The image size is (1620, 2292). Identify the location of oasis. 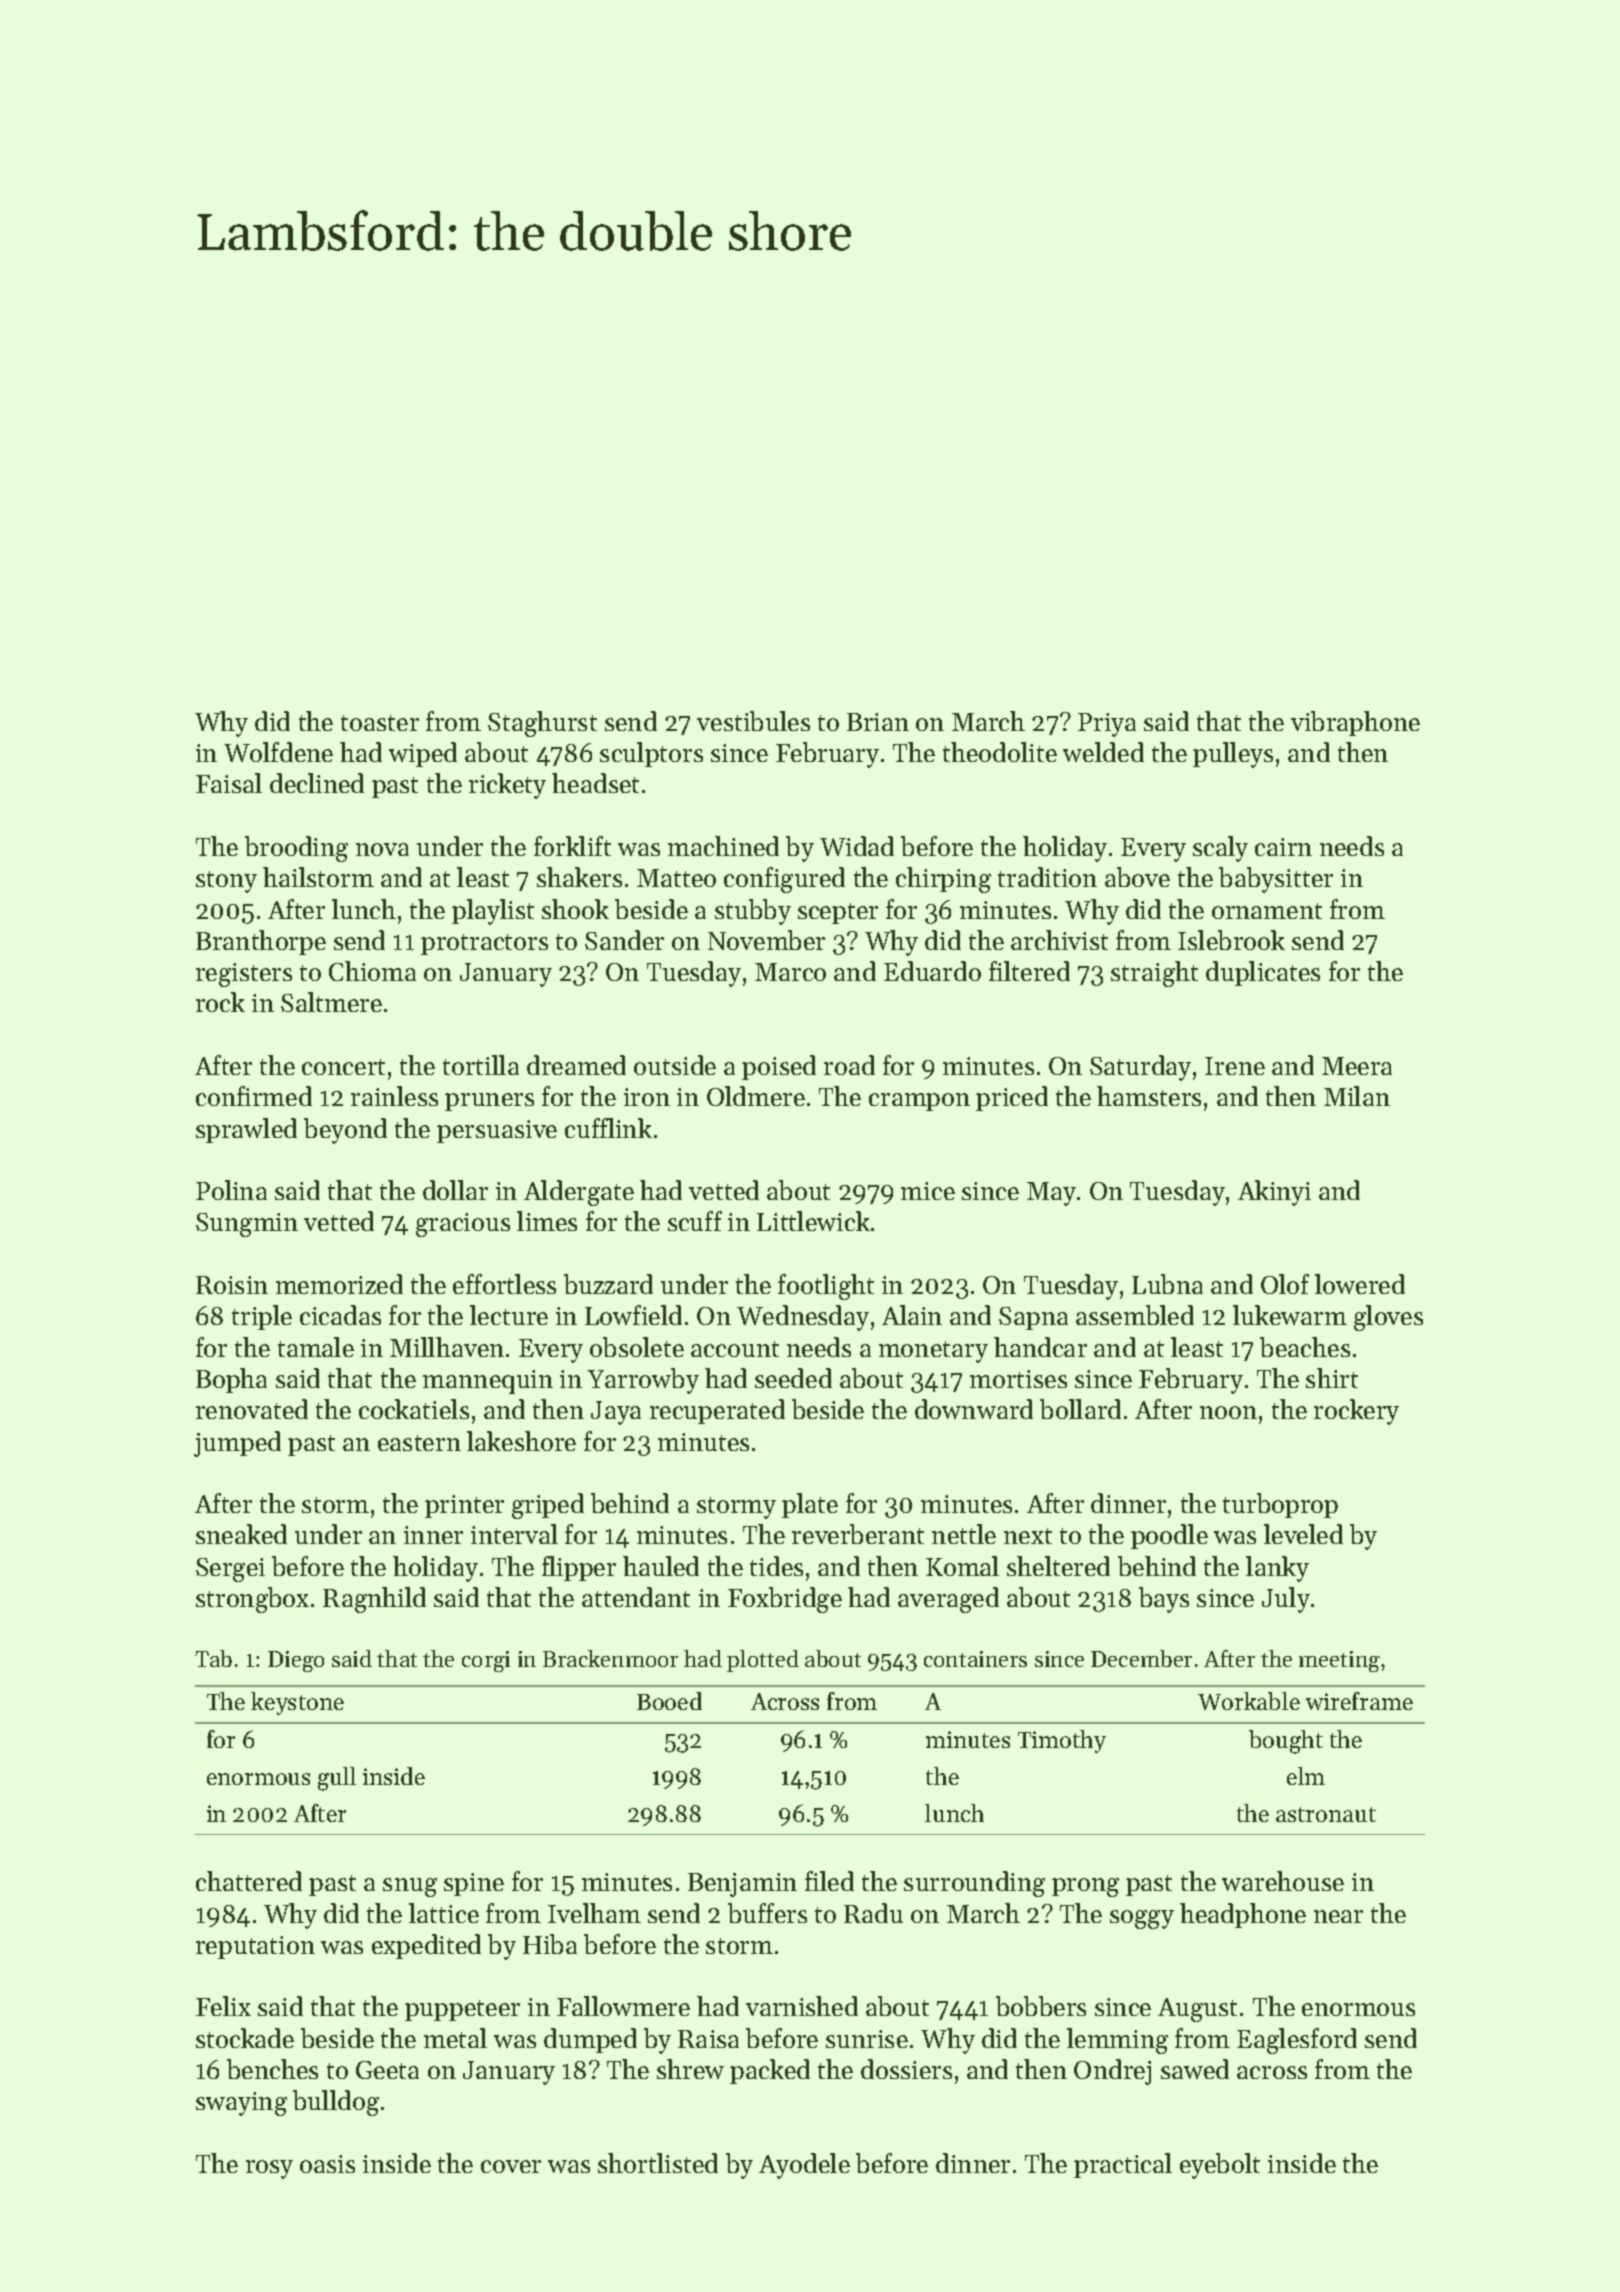
(327, 2164).
